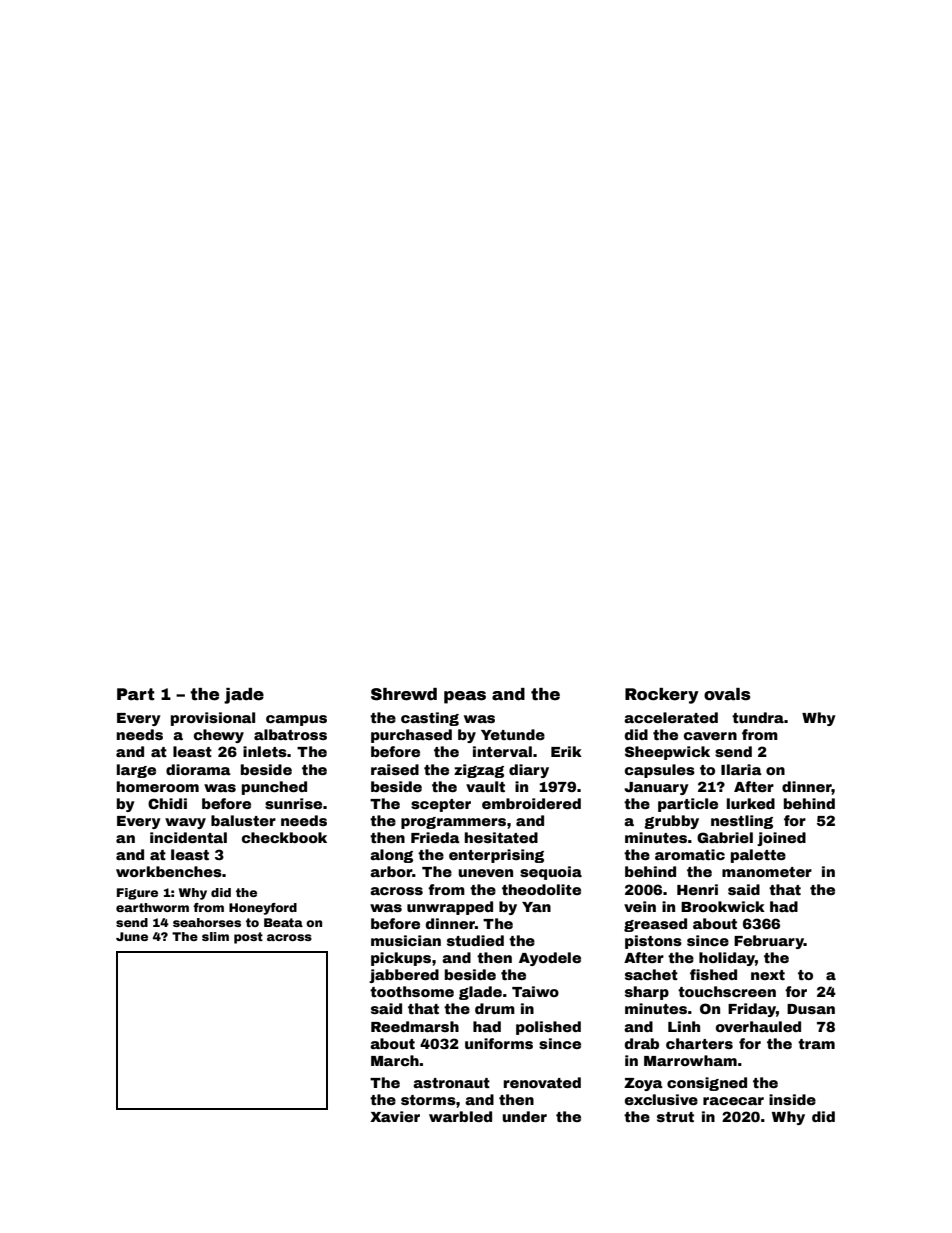 The width and height of the page is (952, 1233). What do you see at coordinates (244, 696) in the page?
I see `jade` at bounding box center [244, 696].
